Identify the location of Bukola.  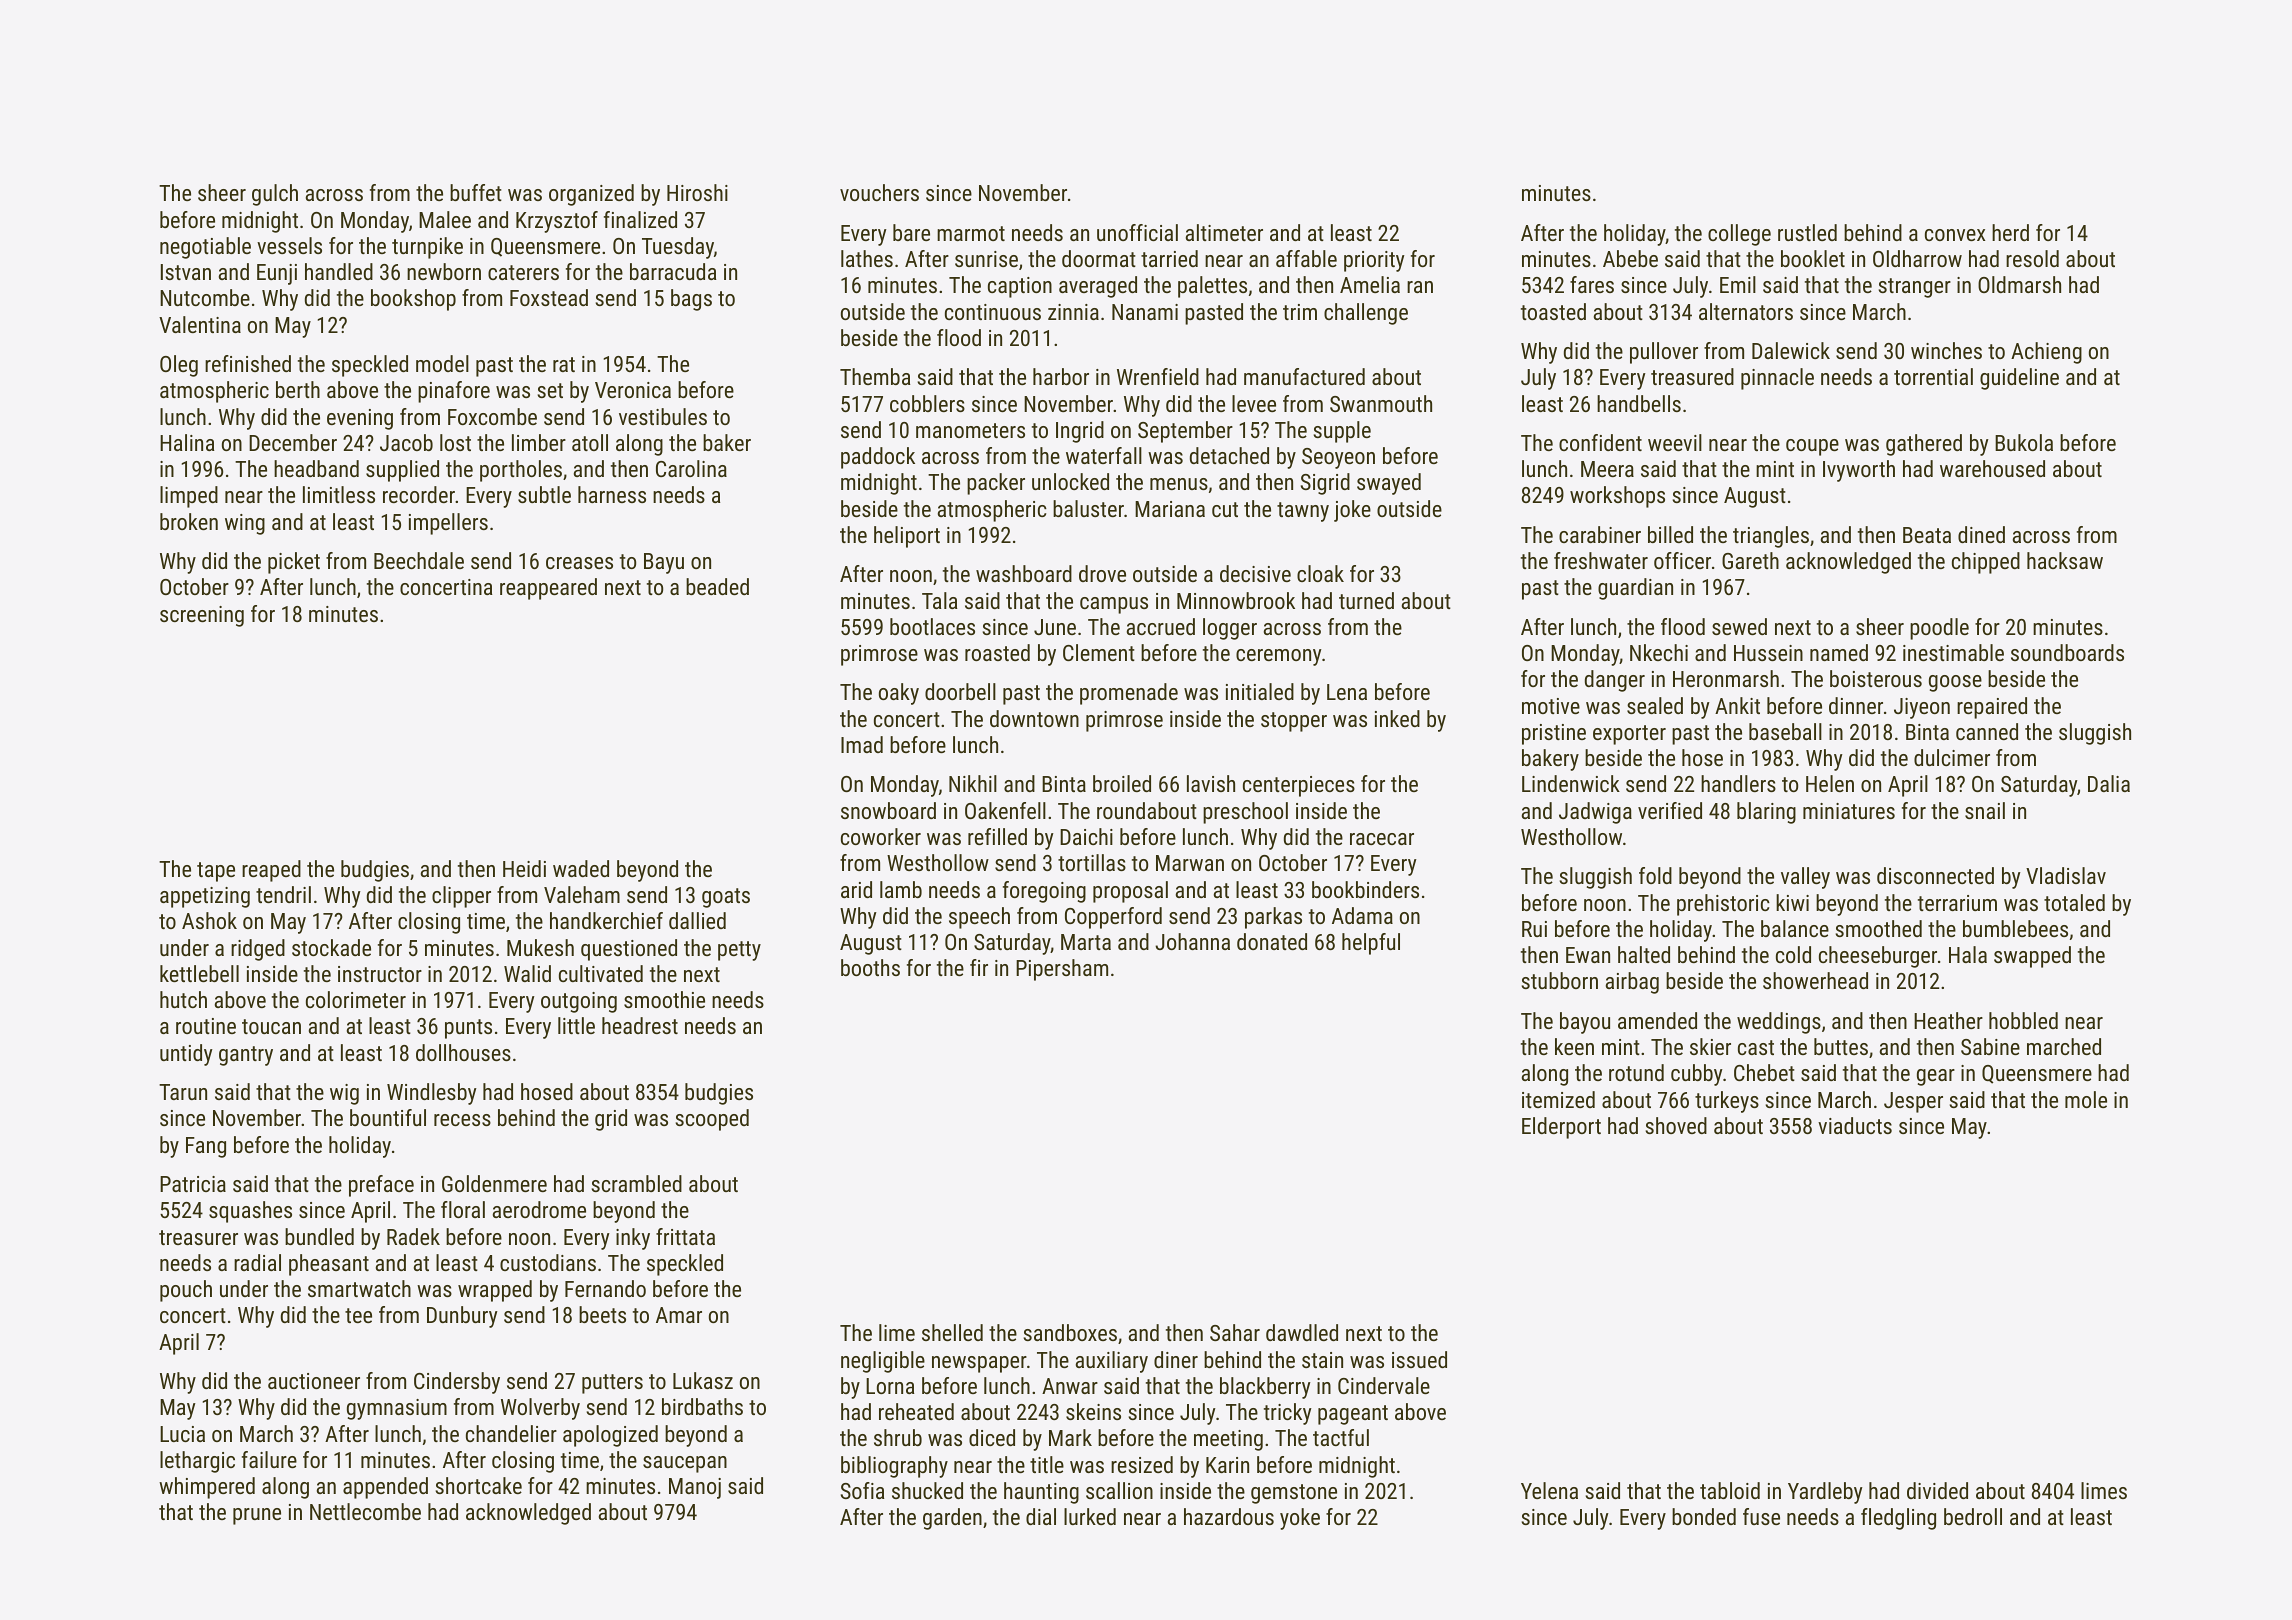
(2024, 442).
